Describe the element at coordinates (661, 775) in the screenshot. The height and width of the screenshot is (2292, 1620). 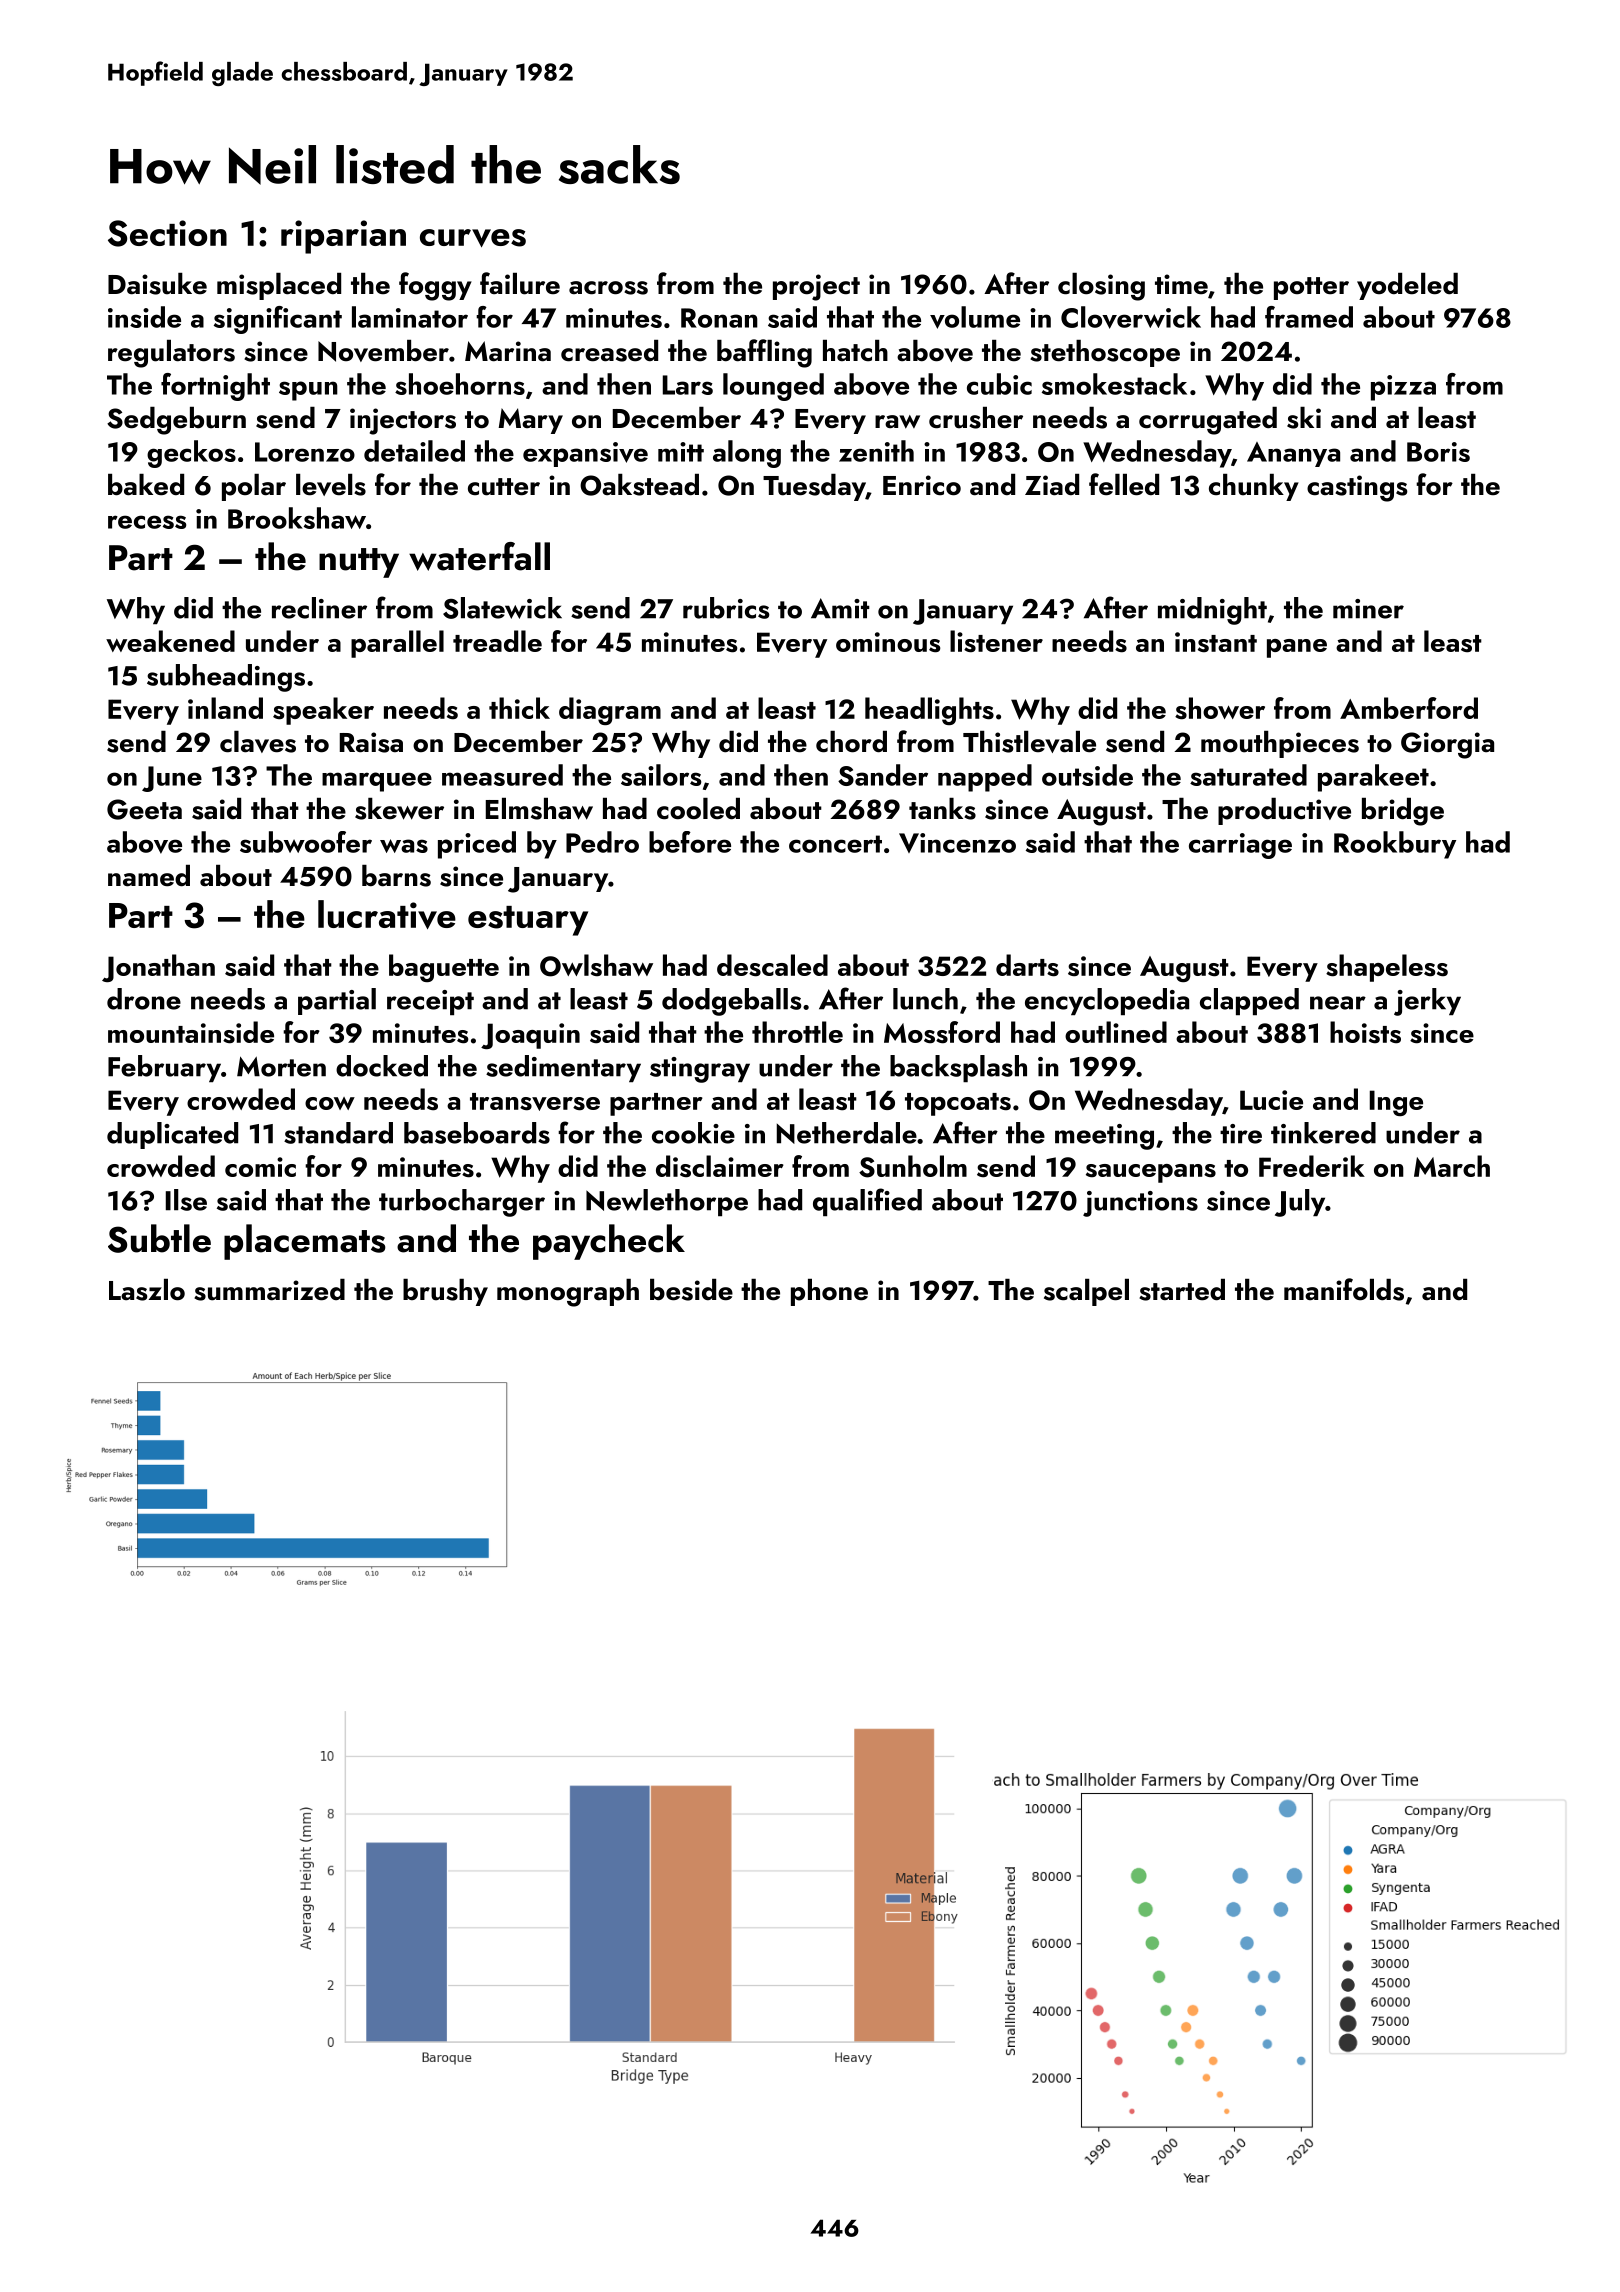
I see `sailors` at that location.
